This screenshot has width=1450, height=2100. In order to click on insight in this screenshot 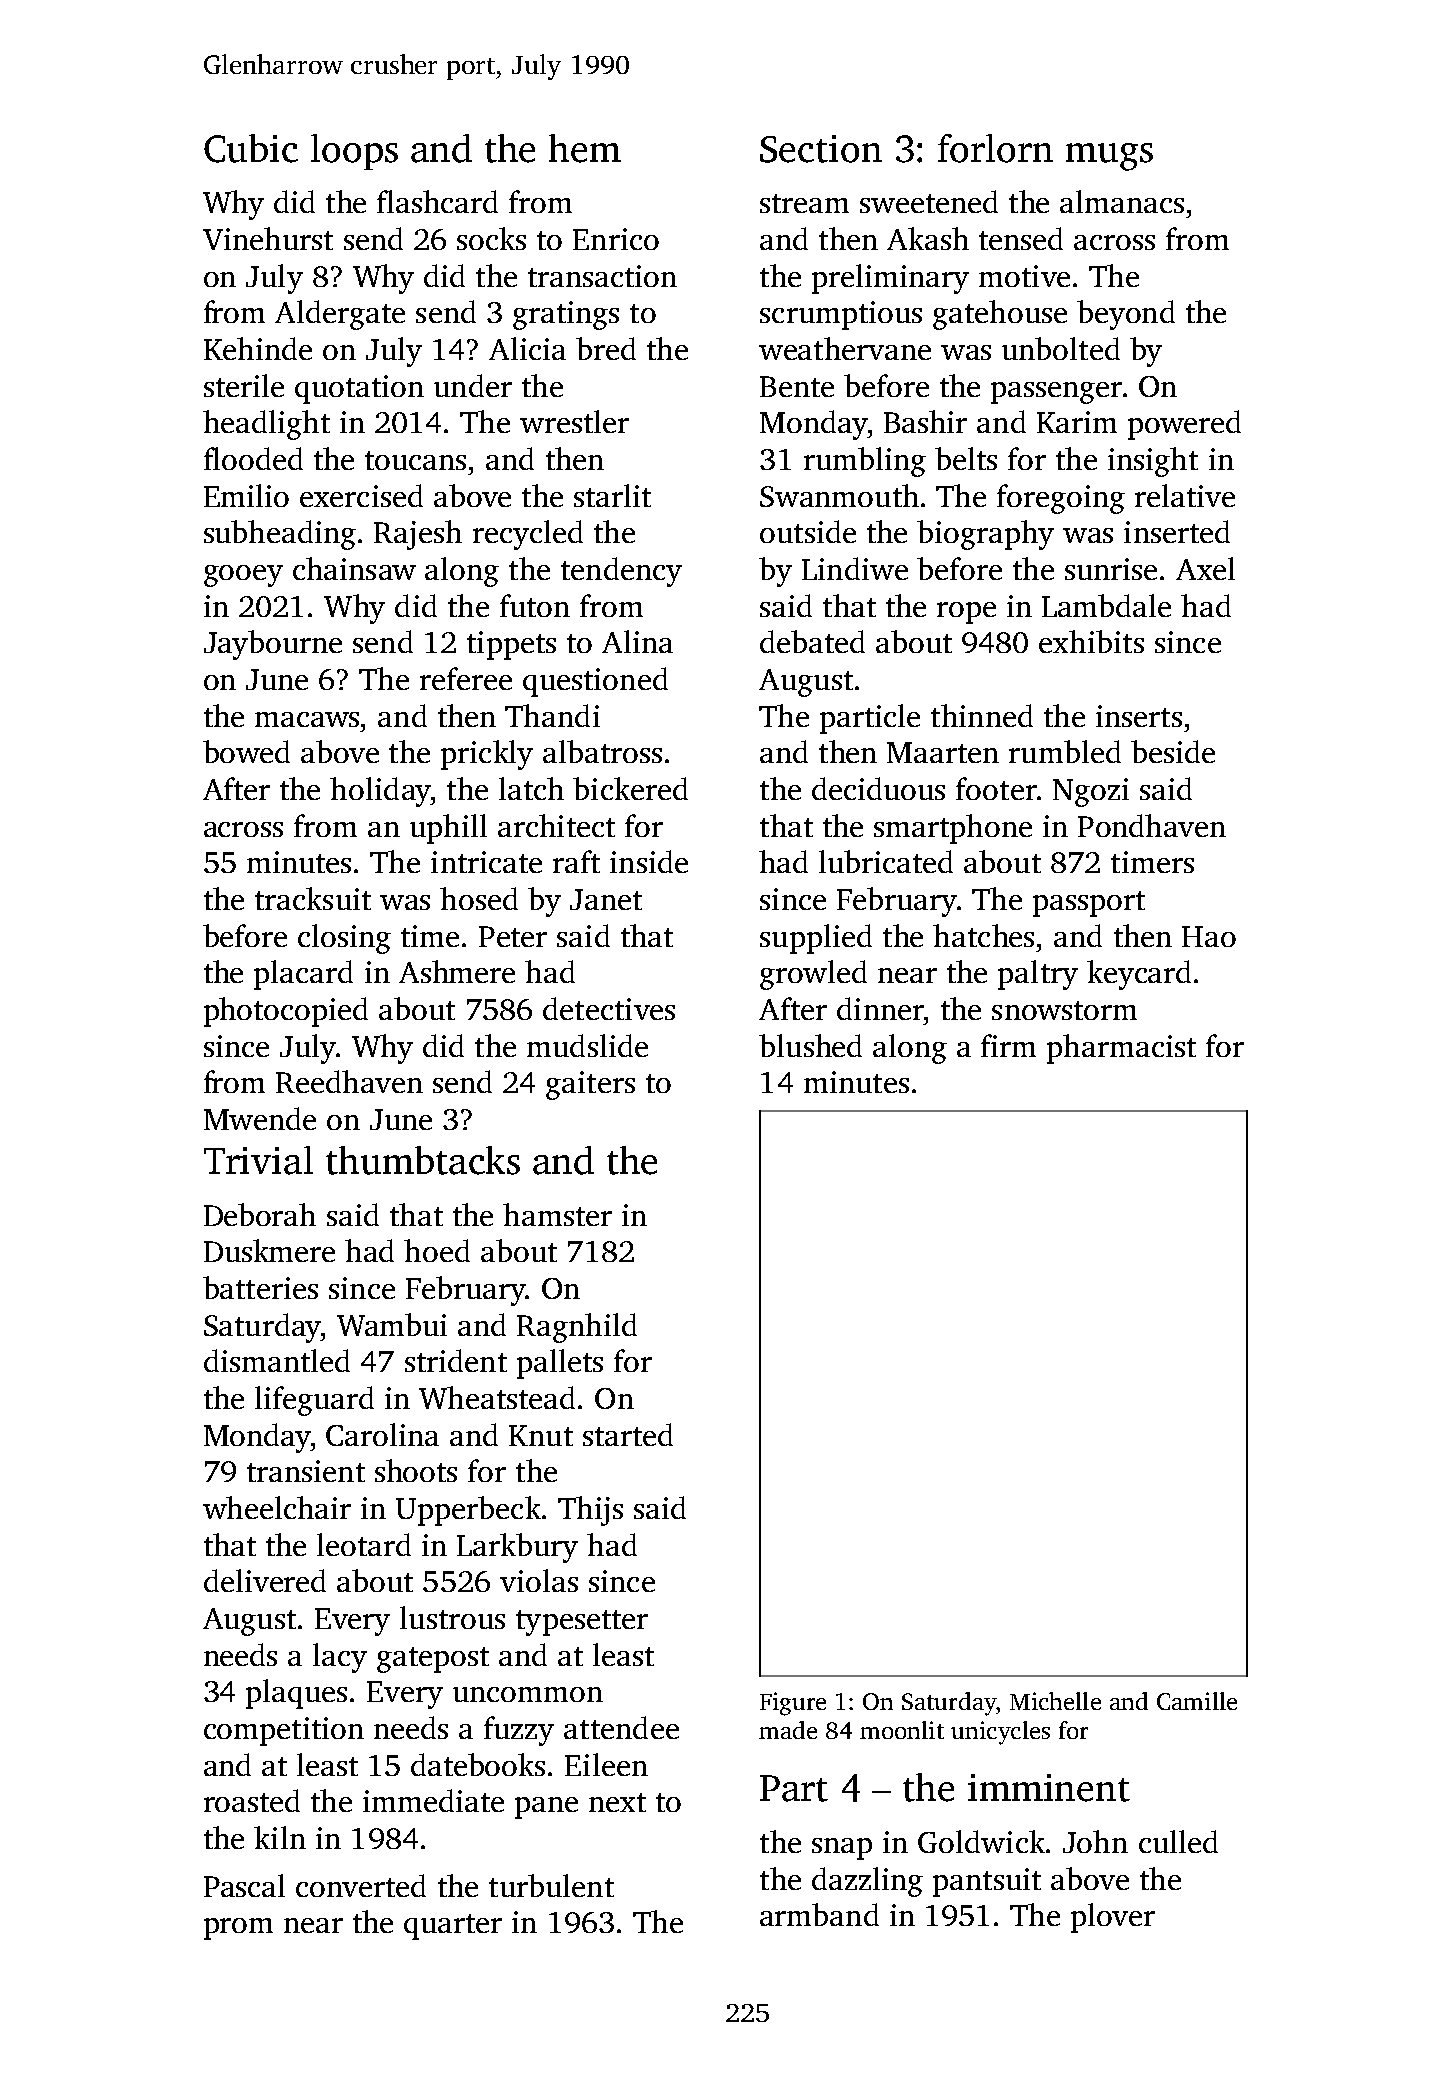, I will do `click(1153, 462)`.
